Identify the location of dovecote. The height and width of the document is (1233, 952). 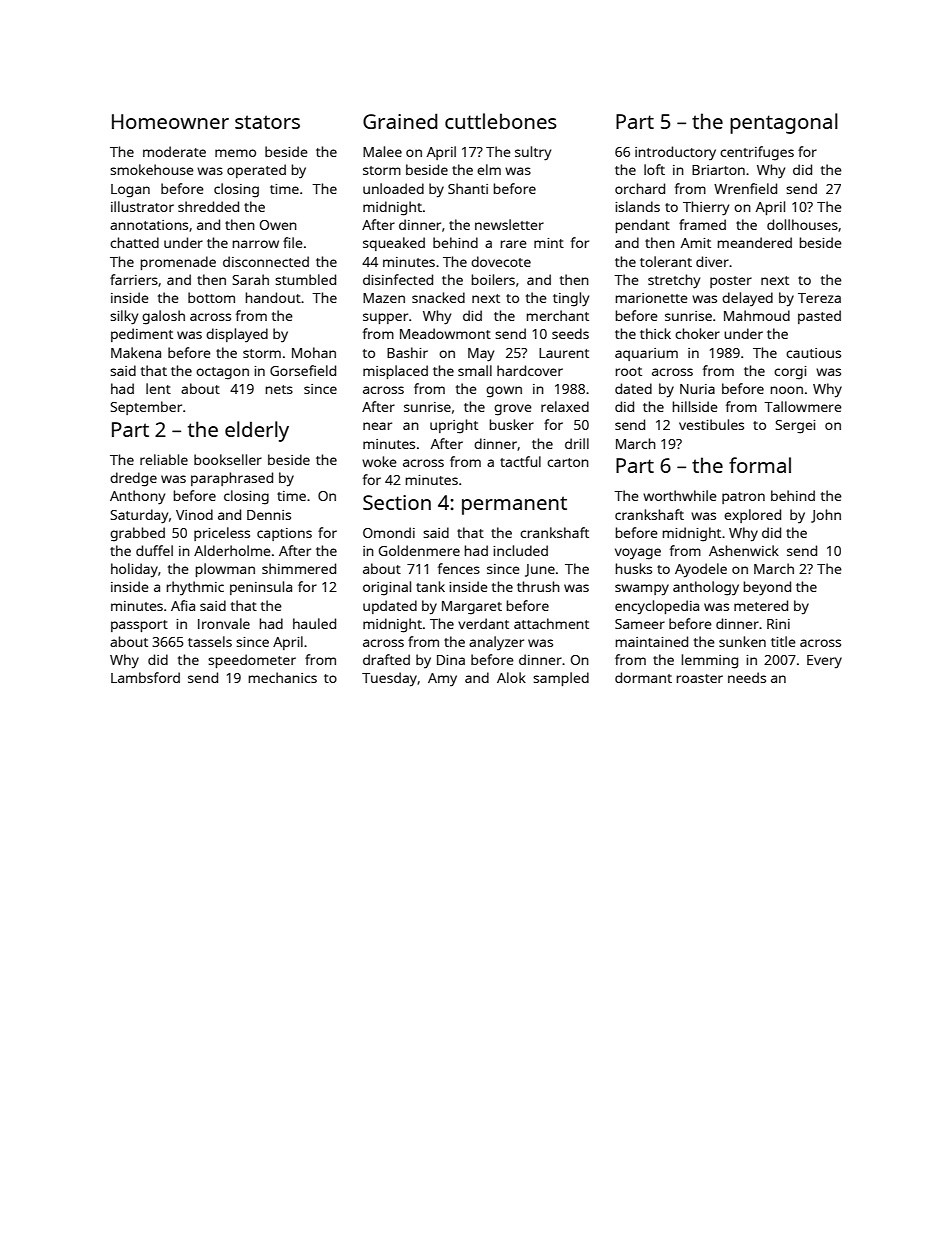
(501, 261).
